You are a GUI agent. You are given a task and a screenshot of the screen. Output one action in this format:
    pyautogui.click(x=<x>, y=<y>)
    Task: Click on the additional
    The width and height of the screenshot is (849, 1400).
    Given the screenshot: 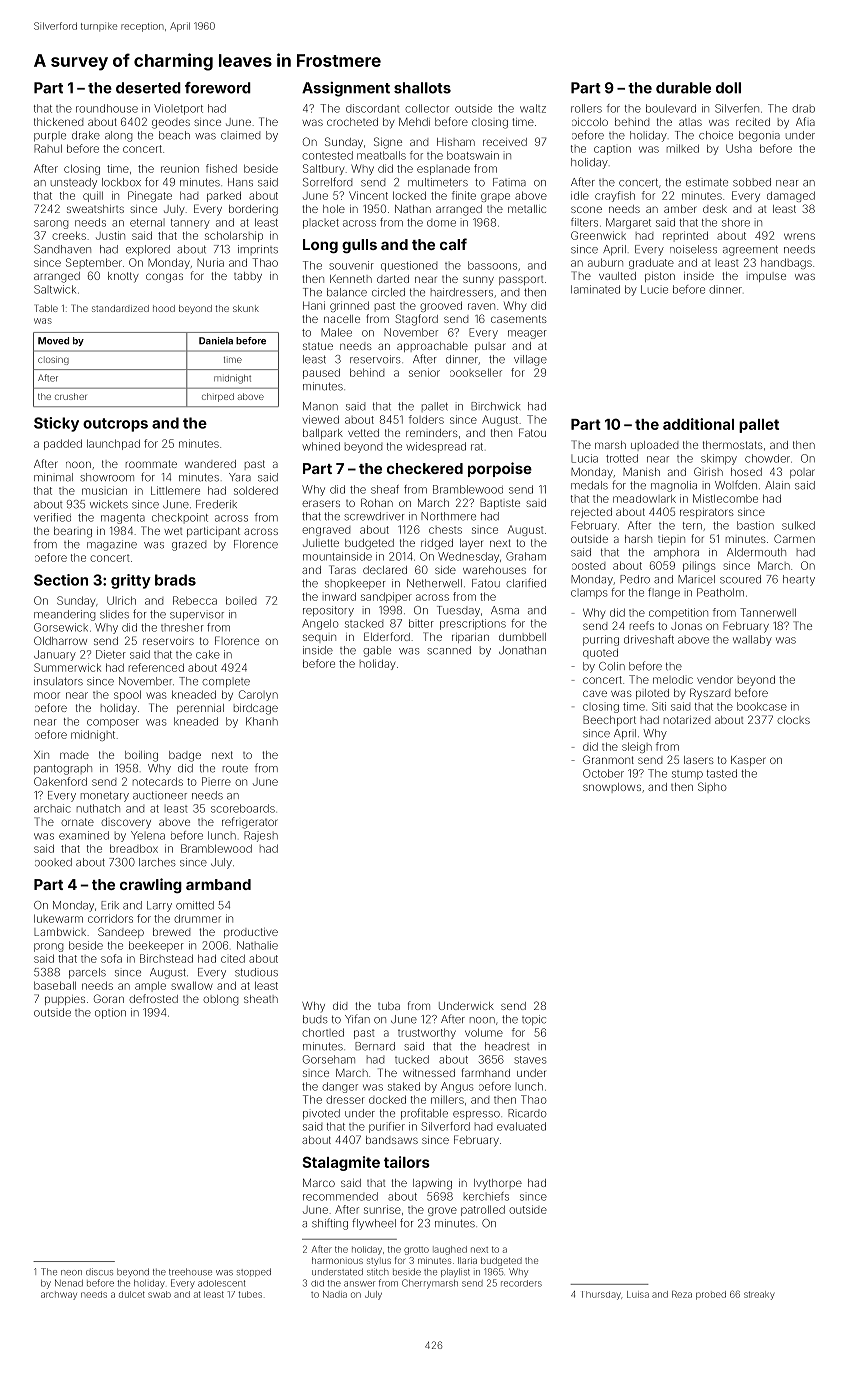 What is the action you would take?
    pyautogui.click(x=698, y=424)
